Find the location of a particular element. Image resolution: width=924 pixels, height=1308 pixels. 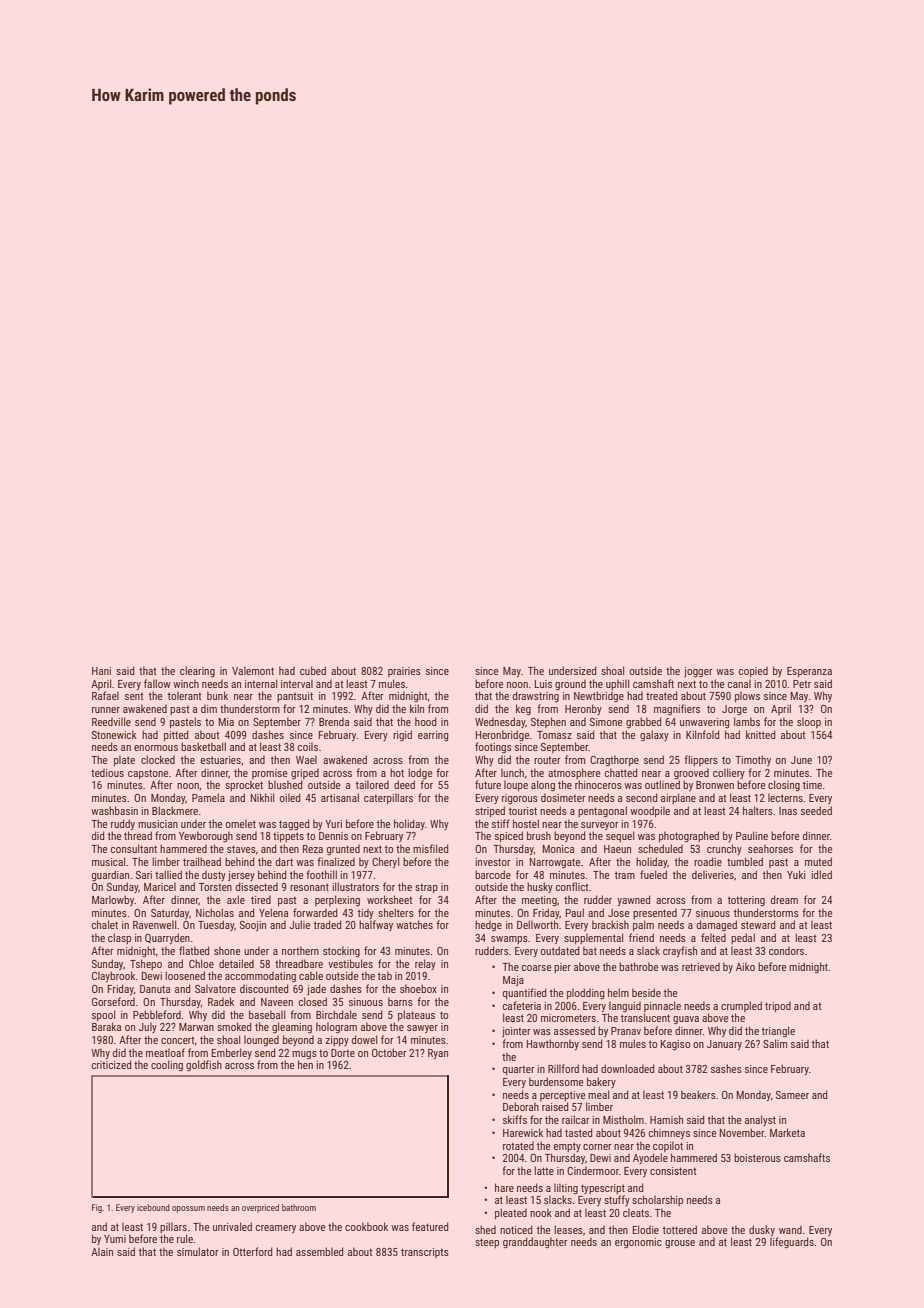

Cheryl is located at coordinates (385, 862).
